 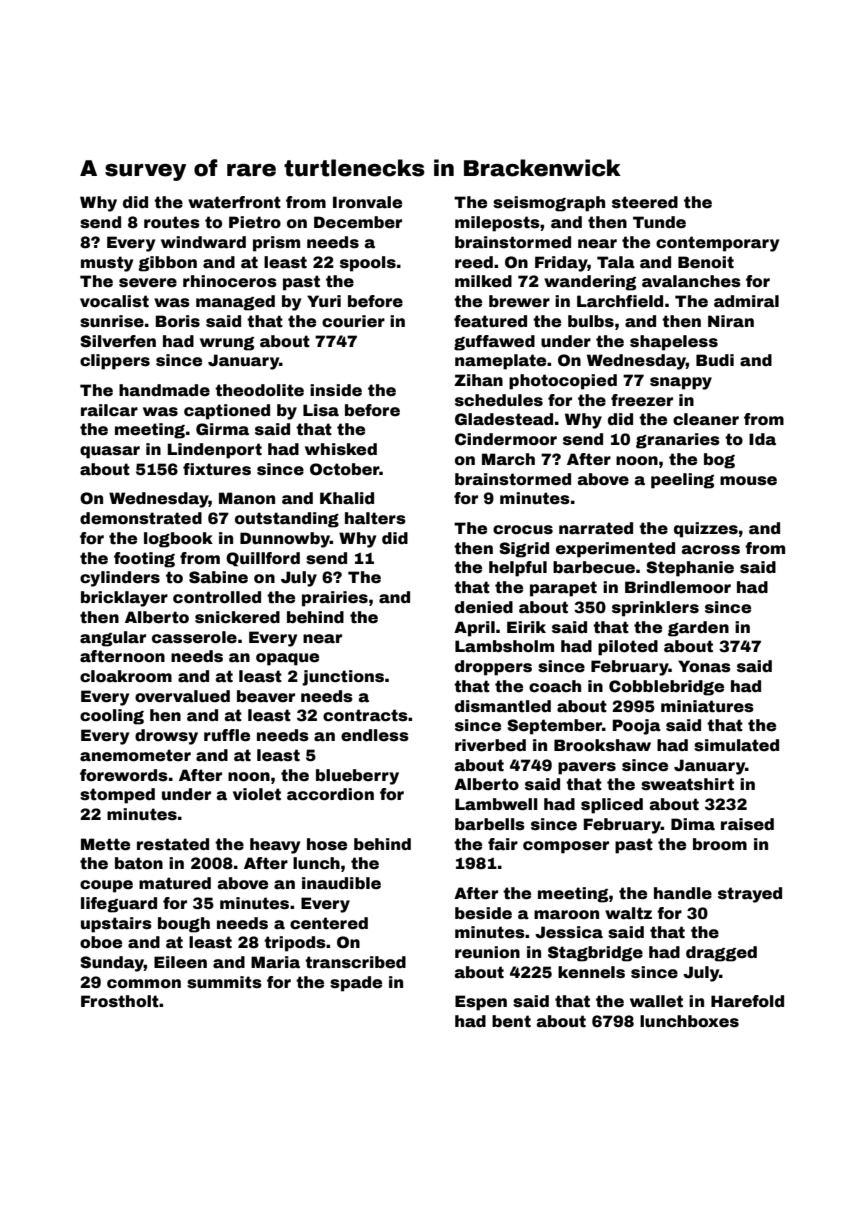 I want to click on logbook, so click(x=178, y=540).
